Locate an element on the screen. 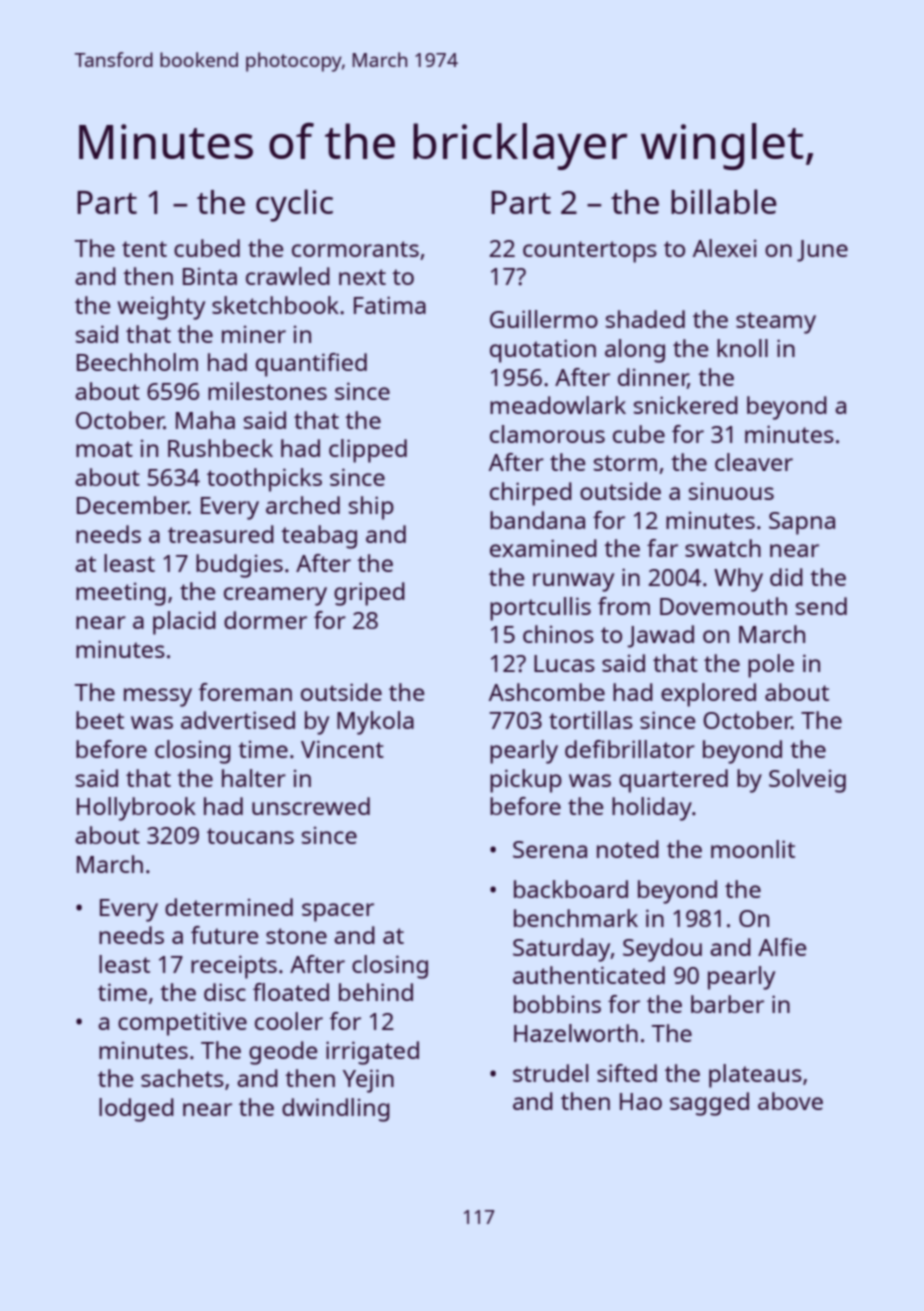 The width and height of the screenshot is (924, 1311). cyclic is located at coordinates (294, 205).
